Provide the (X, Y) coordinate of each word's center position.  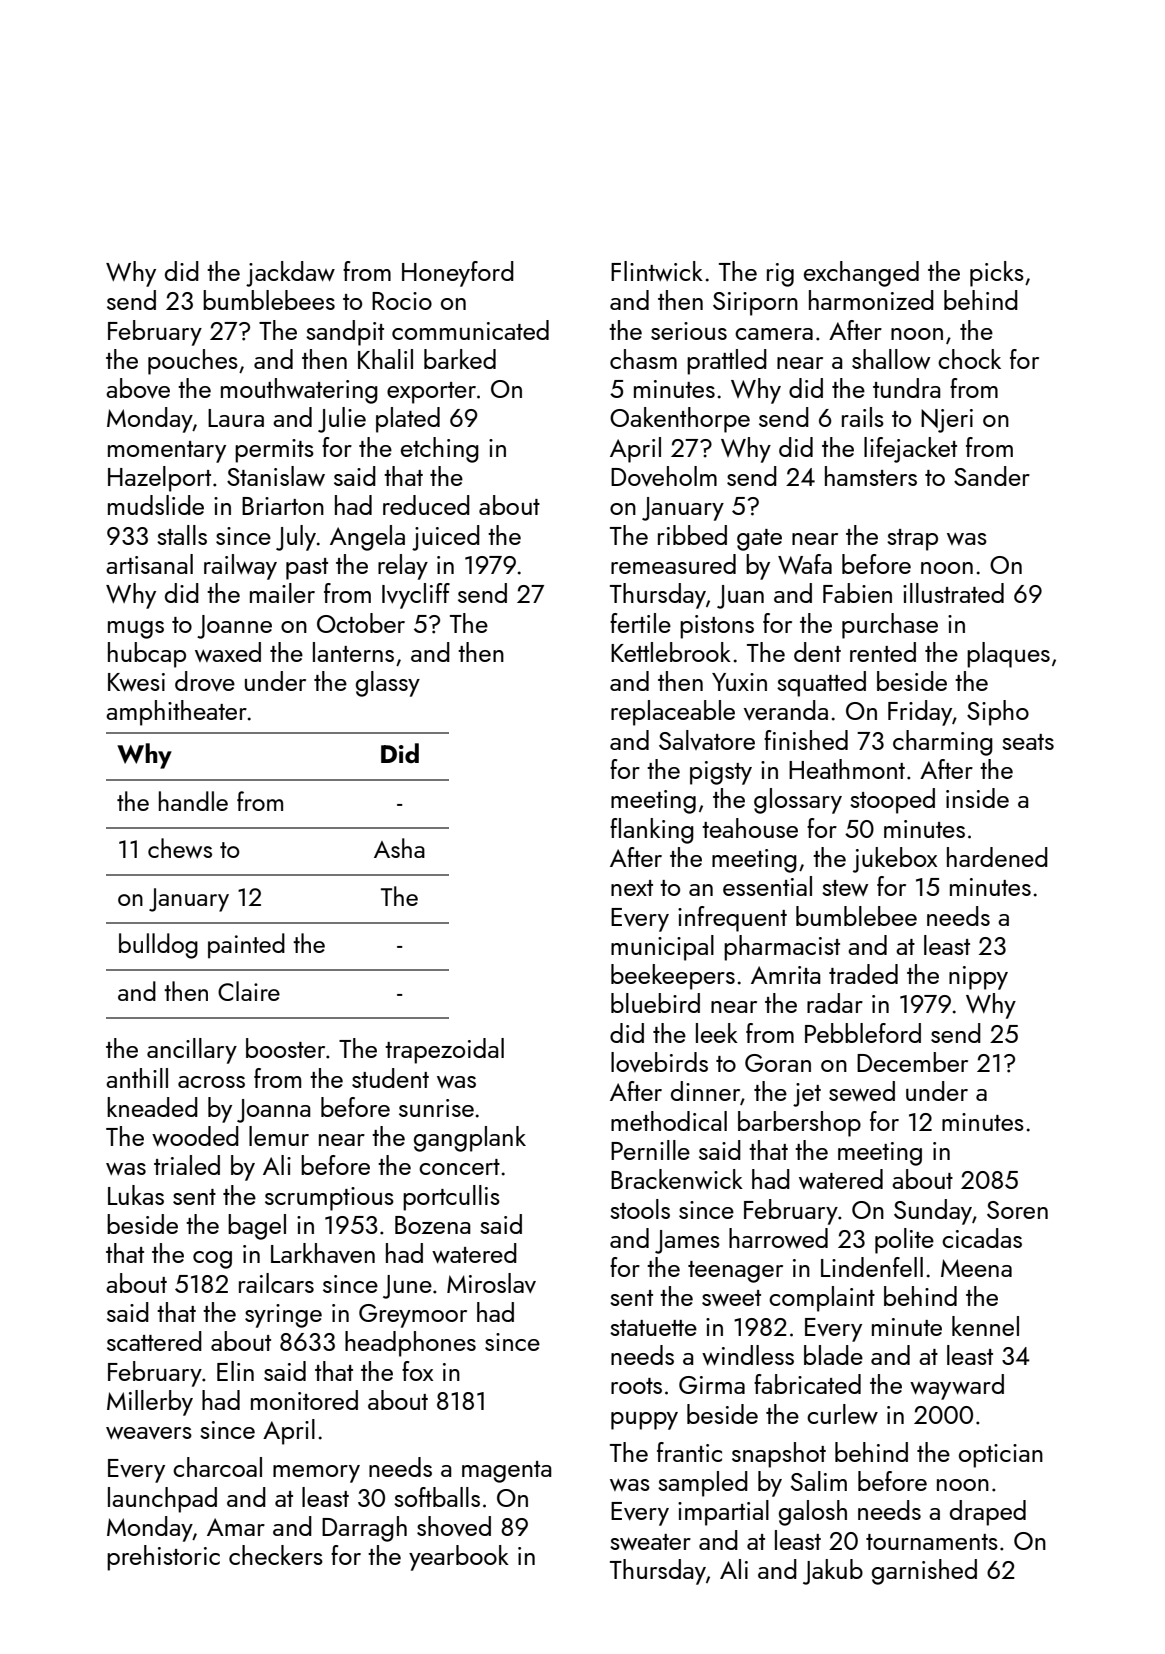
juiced (446, 538)
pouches (193, 362)
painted (246, 946)
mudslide (156, 505)
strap (912, 540)
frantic (689, 1452)
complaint (822, 1299)
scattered (154, 1341)
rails (863, 417)
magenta (506, 1472)
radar (835, 1003)
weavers (149, 1433)
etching (440, 450)
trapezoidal (444, 1051)
